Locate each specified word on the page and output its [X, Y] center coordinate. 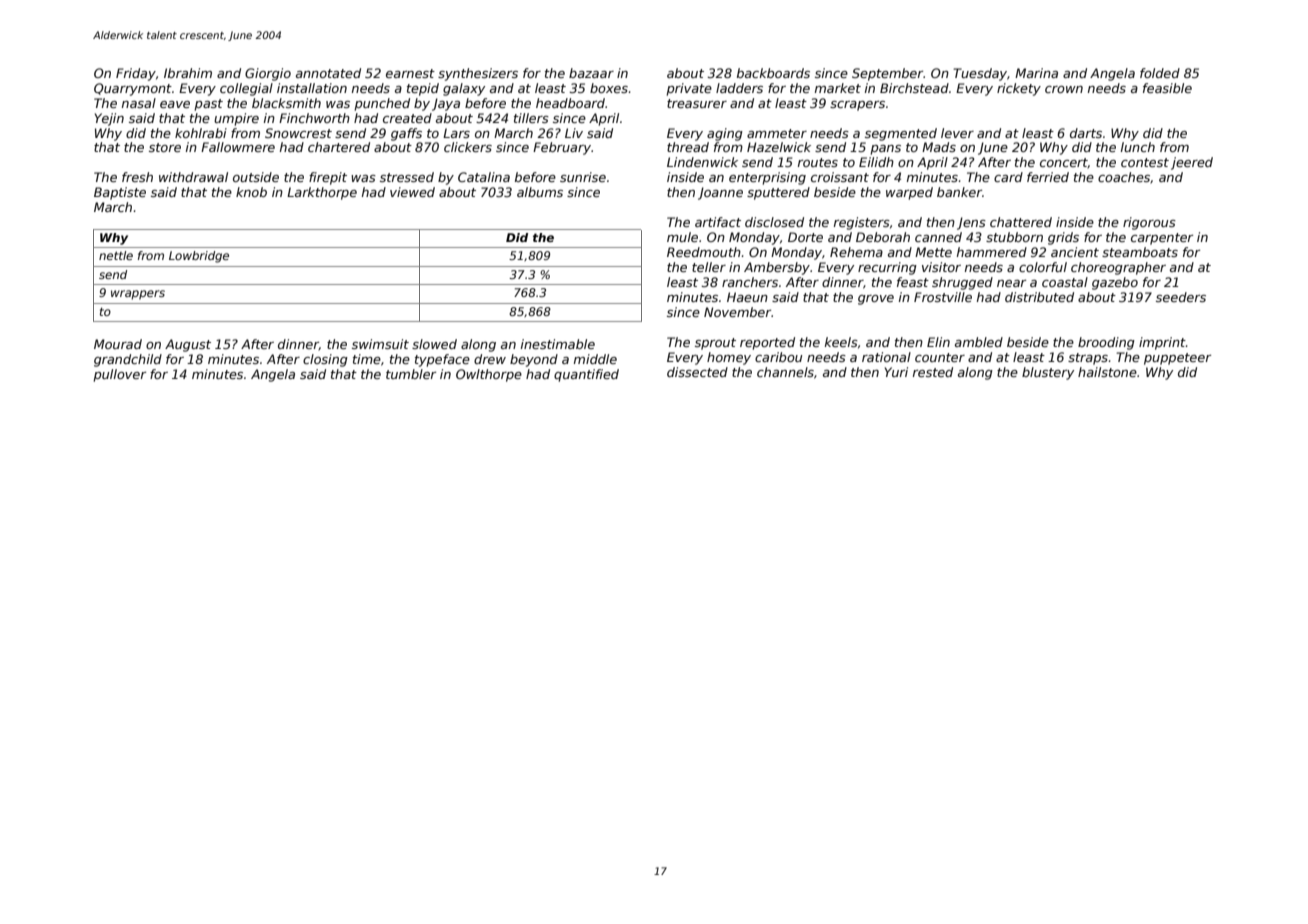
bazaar [591, 73]
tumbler [411, 374]
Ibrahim [188, 73]
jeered [1192, 163]
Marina [1036, 73]
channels [785, 372]
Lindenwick [702, 162]
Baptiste [120, 193]
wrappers [138, 295]
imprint [1162, 343]
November [737, 312]
